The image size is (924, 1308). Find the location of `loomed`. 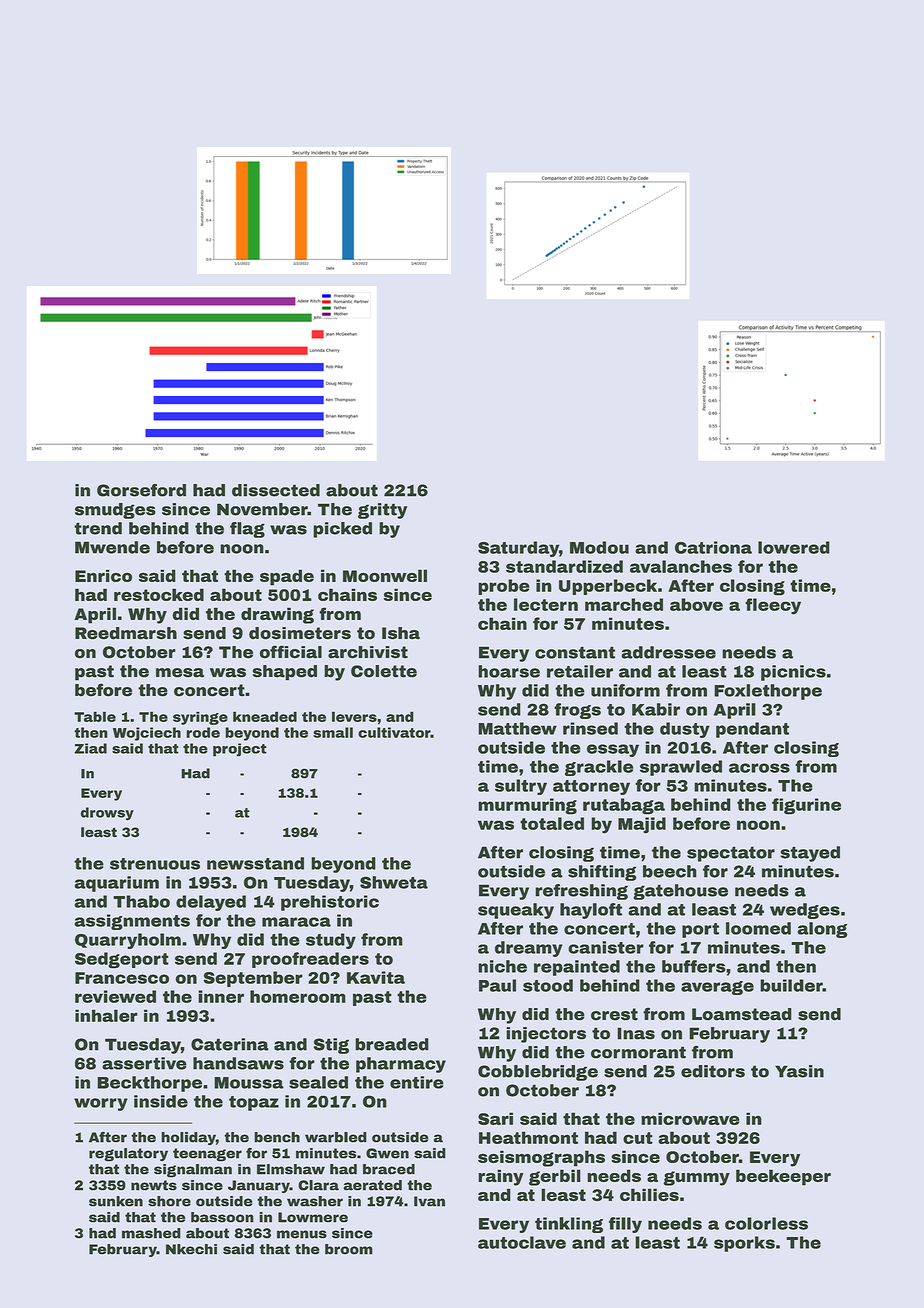

loomed is located at coordinates (758, 928).
